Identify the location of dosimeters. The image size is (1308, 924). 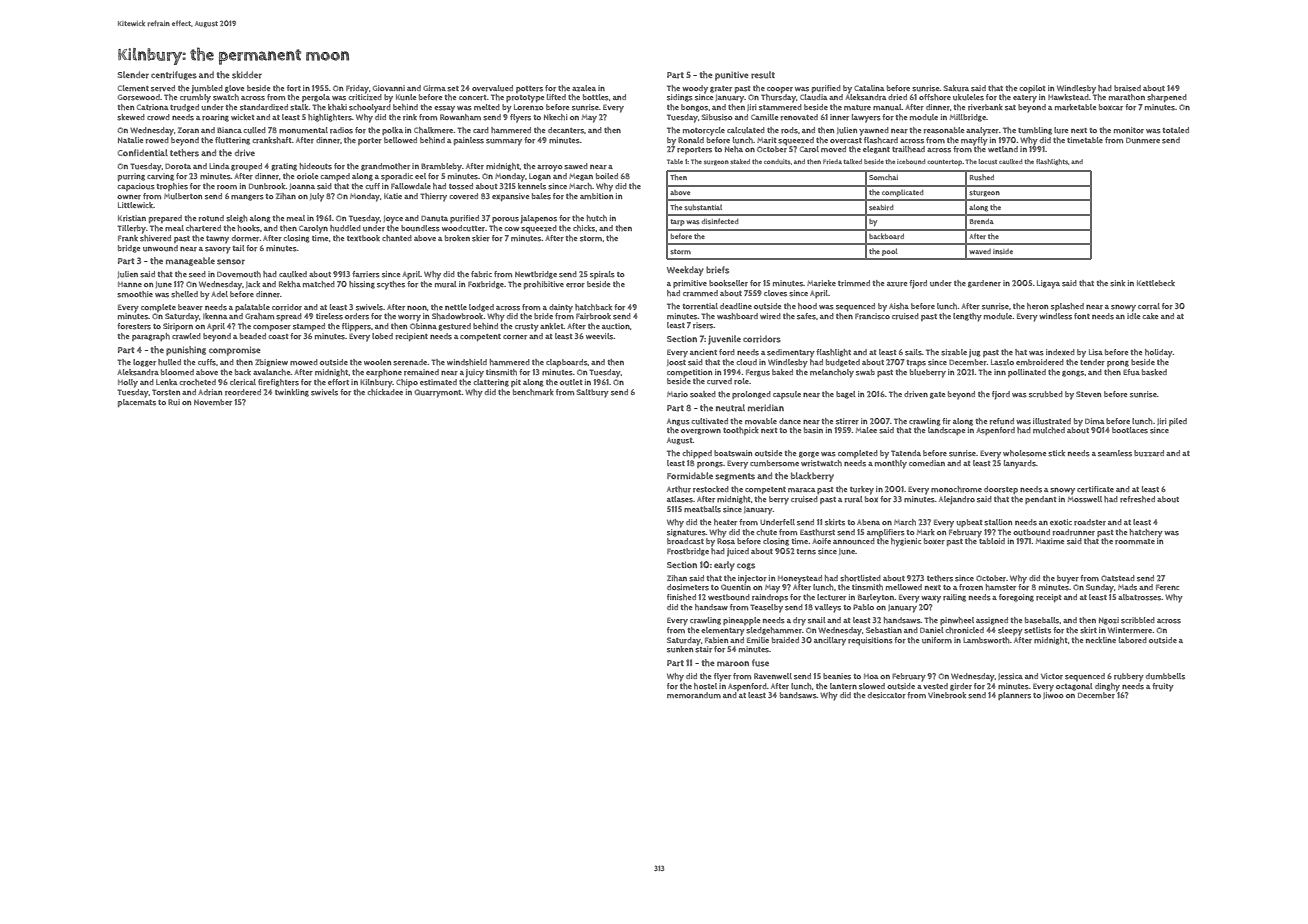
(688, 587).
